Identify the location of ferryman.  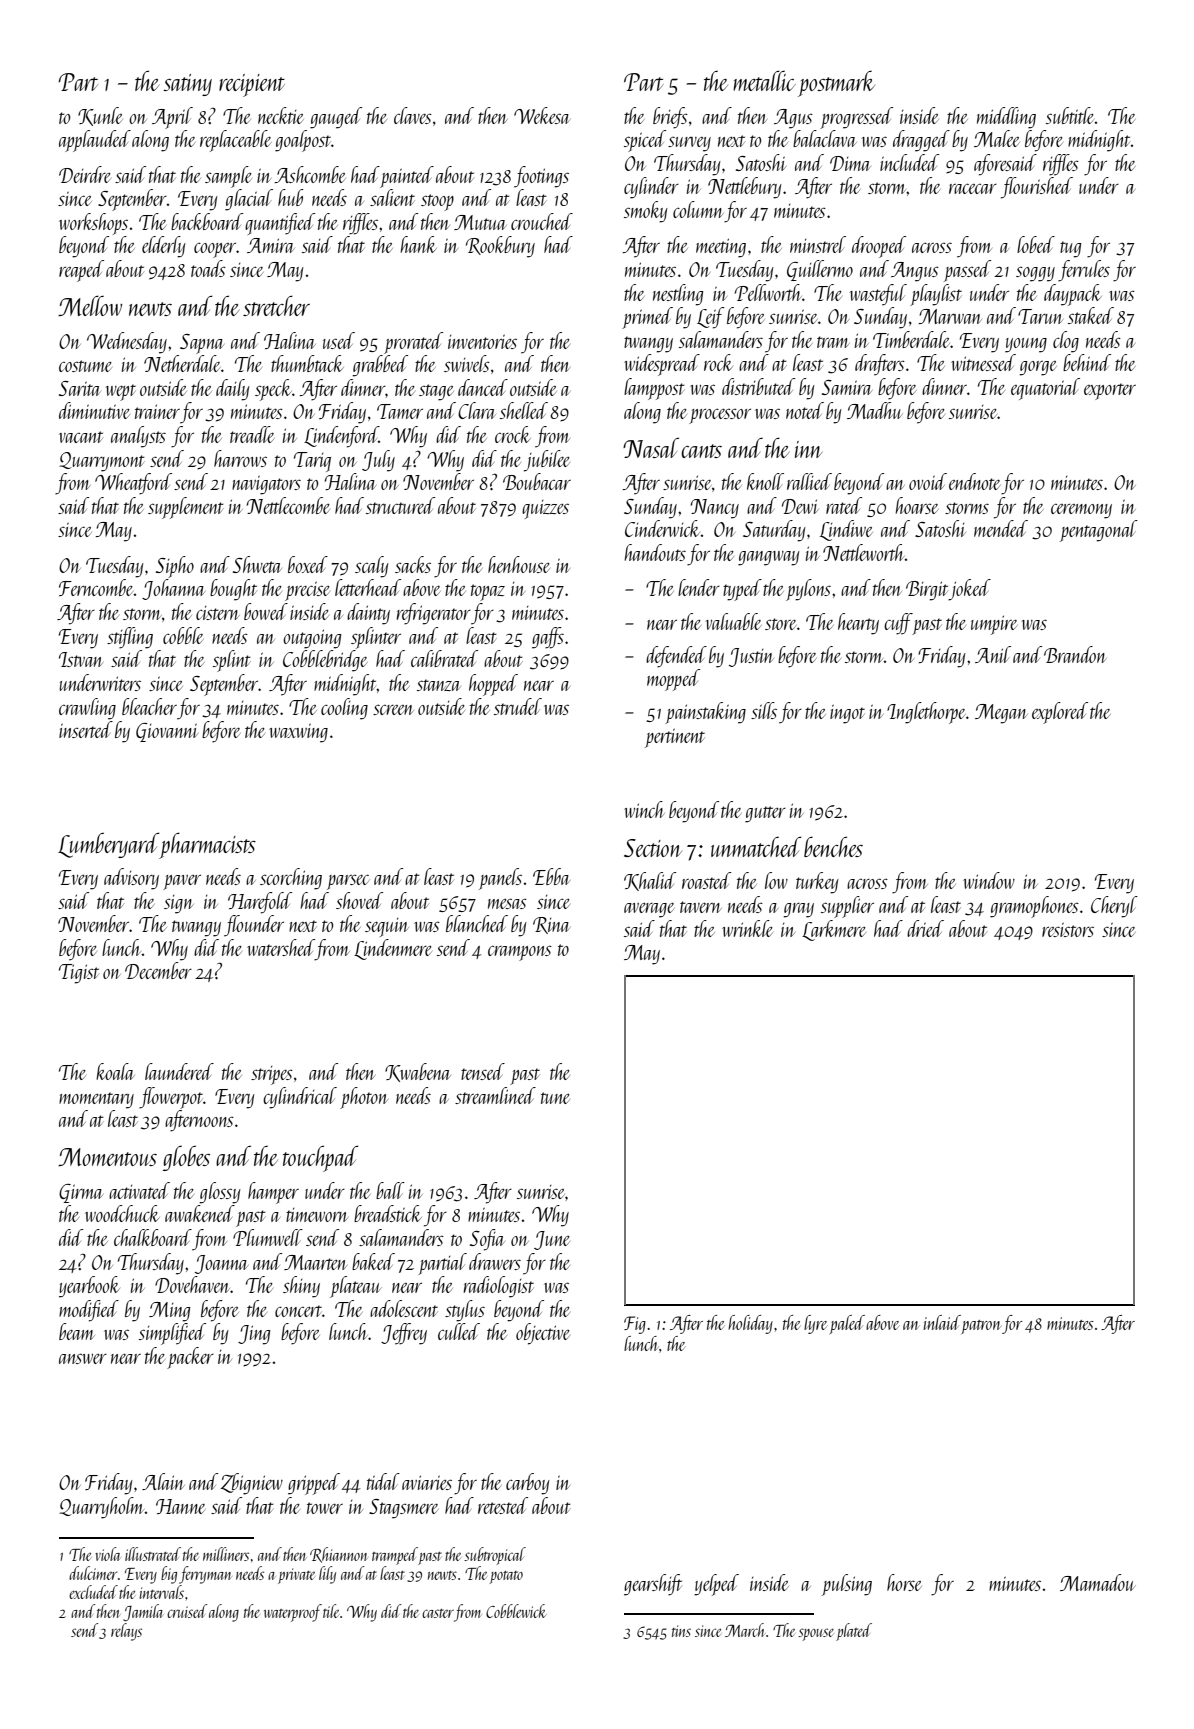
(205, 1575).
